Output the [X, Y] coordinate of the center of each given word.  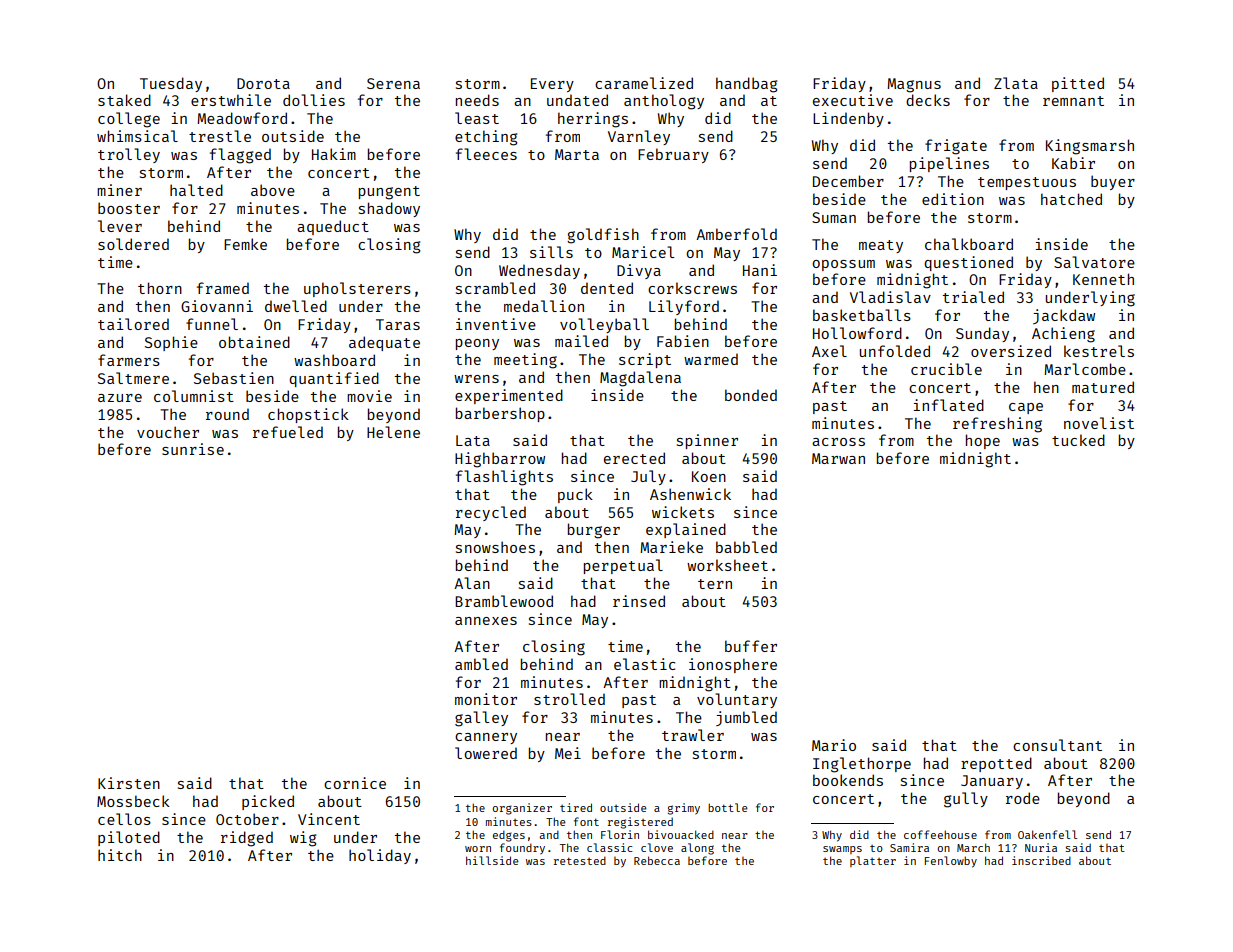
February [673, 155]
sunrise [193, 449]
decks [928, 100]
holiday [380, 856]
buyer [1113, 182]
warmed [711, 359]
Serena [393, 83]
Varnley [639, 137]
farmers [129, 360]
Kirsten [129, 783]
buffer [751, 646]
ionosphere [733, 665]
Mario [834, 745]
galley [481, 719]
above [273, 190]
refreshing [997, 425]
